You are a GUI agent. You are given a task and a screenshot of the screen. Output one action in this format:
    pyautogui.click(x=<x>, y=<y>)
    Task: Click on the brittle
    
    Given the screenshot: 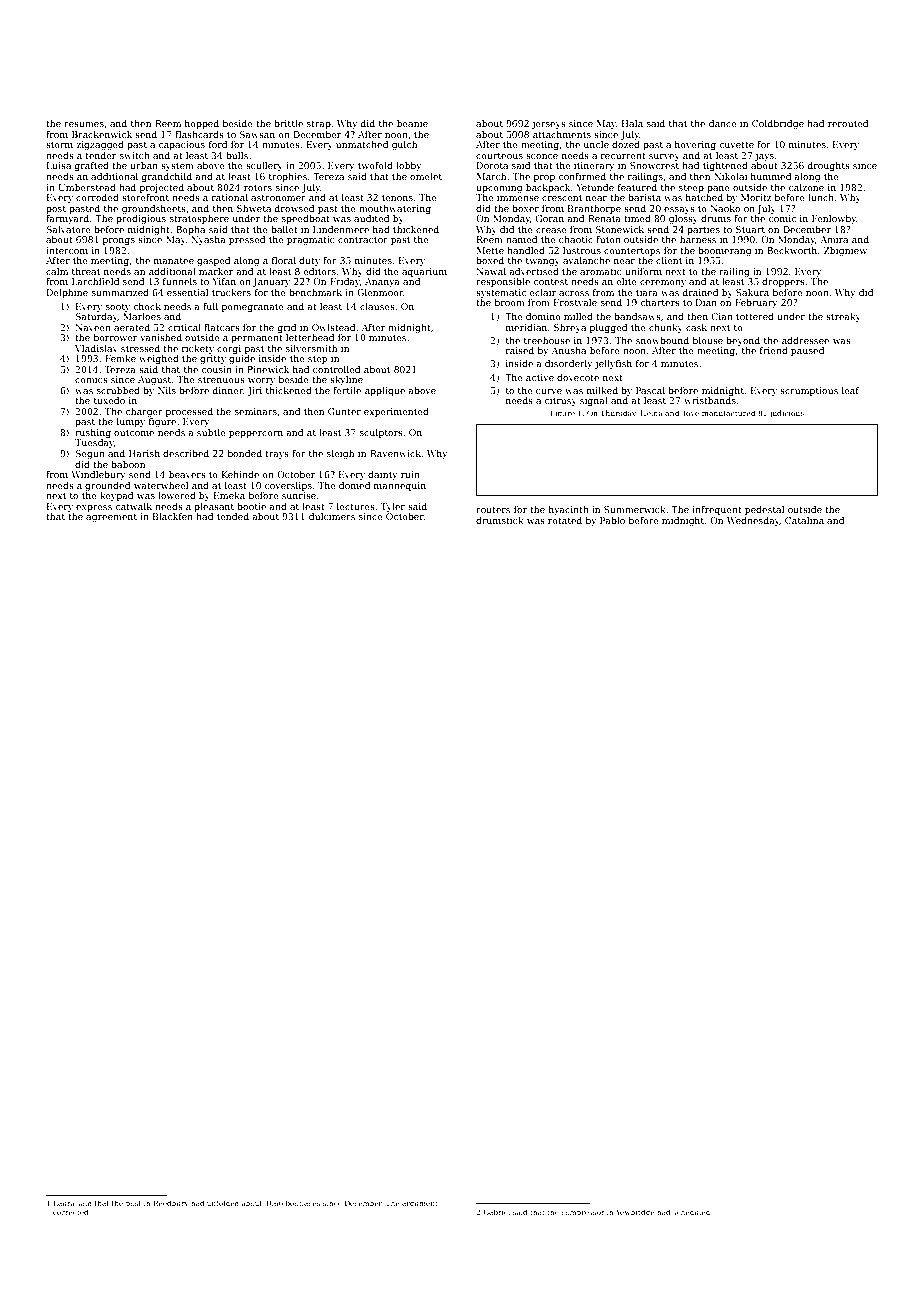 What is the action you would take?
    pyautogui.click(x=288, y=123)
